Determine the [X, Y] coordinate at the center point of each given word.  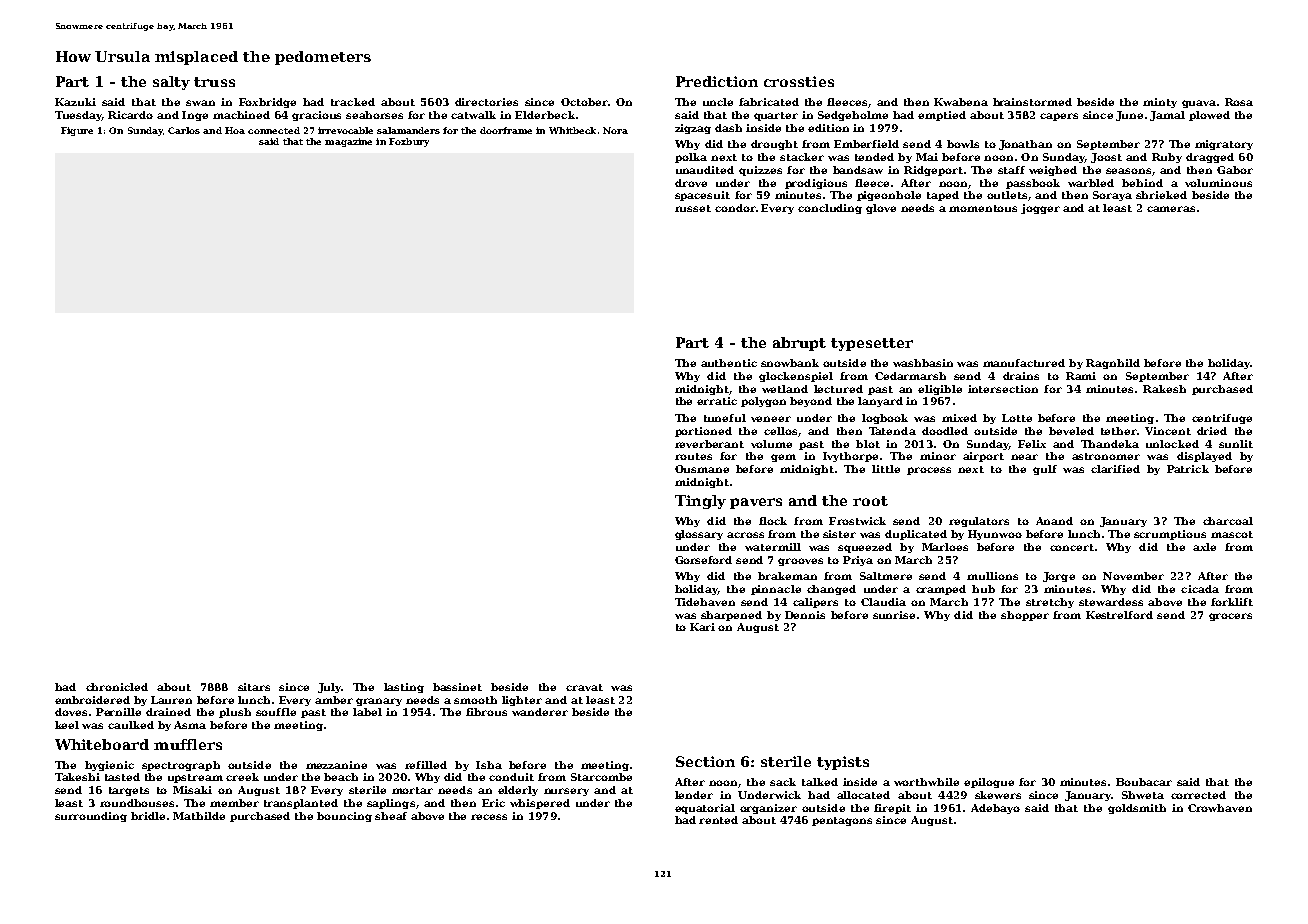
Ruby [1167, 158]
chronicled [117, 687]
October [584, 102]
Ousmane [702, 469]
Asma [190, 725]
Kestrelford [1119, 615]
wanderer [540, 712]
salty [171, 83]
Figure [77, 131]
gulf [1045, 470]
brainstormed [1032, 102]
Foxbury [409, 142]
